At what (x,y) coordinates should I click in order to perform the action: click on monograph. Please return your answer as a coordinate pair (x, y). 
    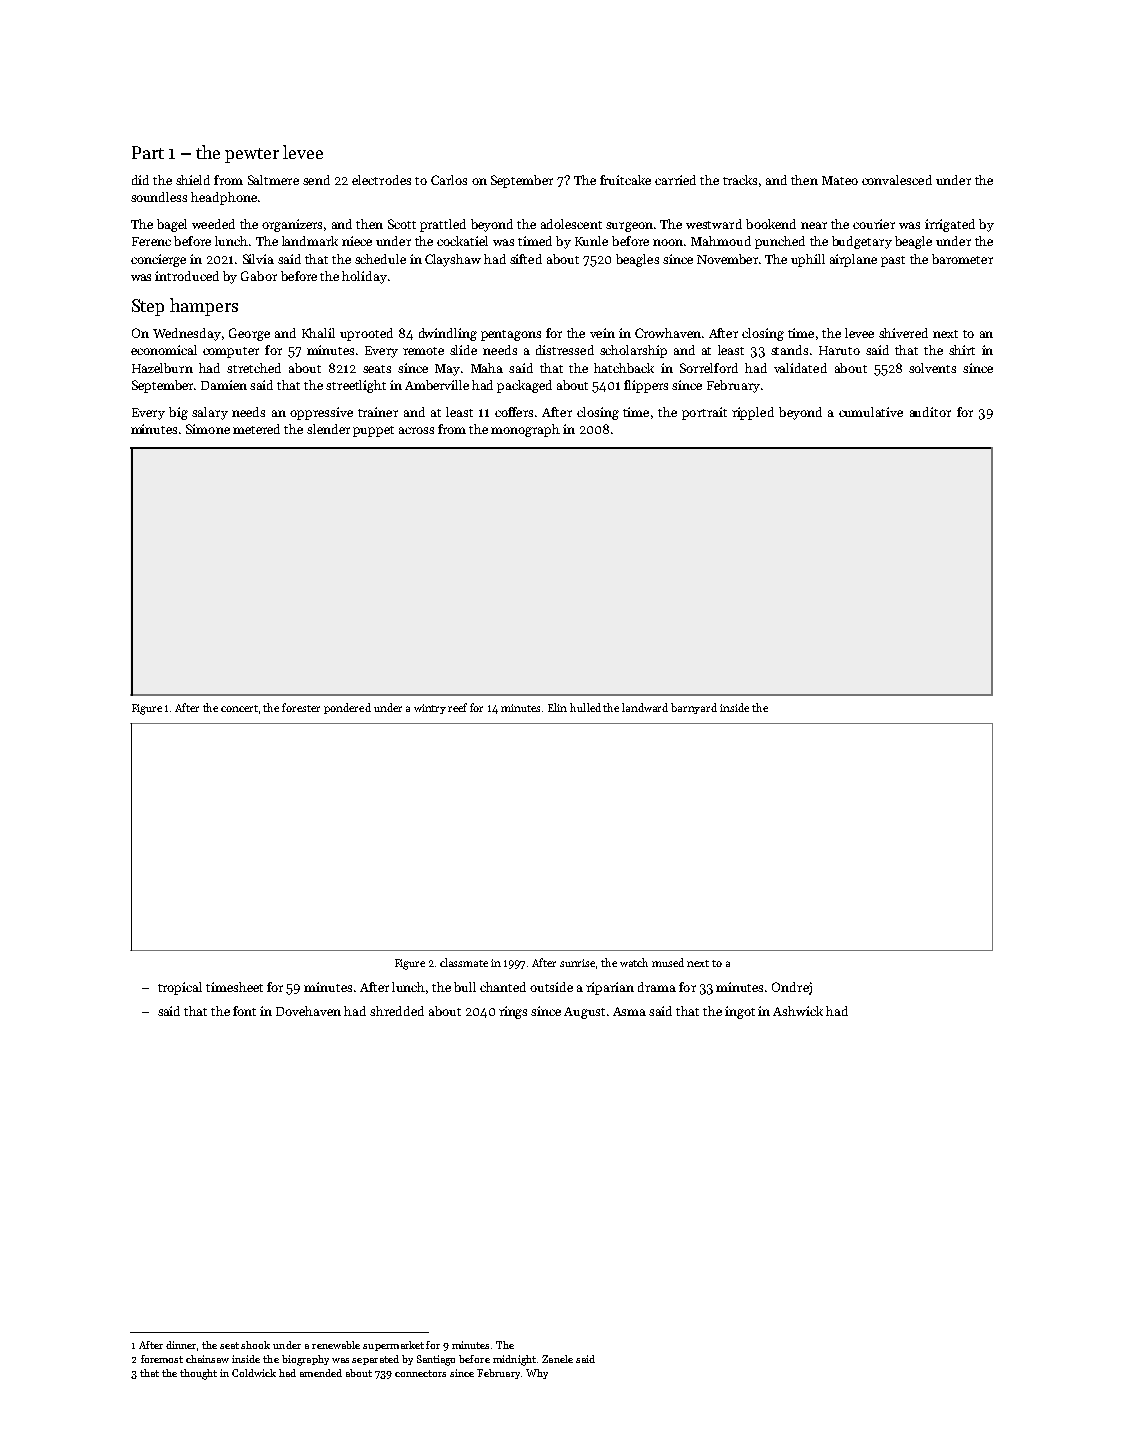
    Looking at the image, I should click on (525, 430).
